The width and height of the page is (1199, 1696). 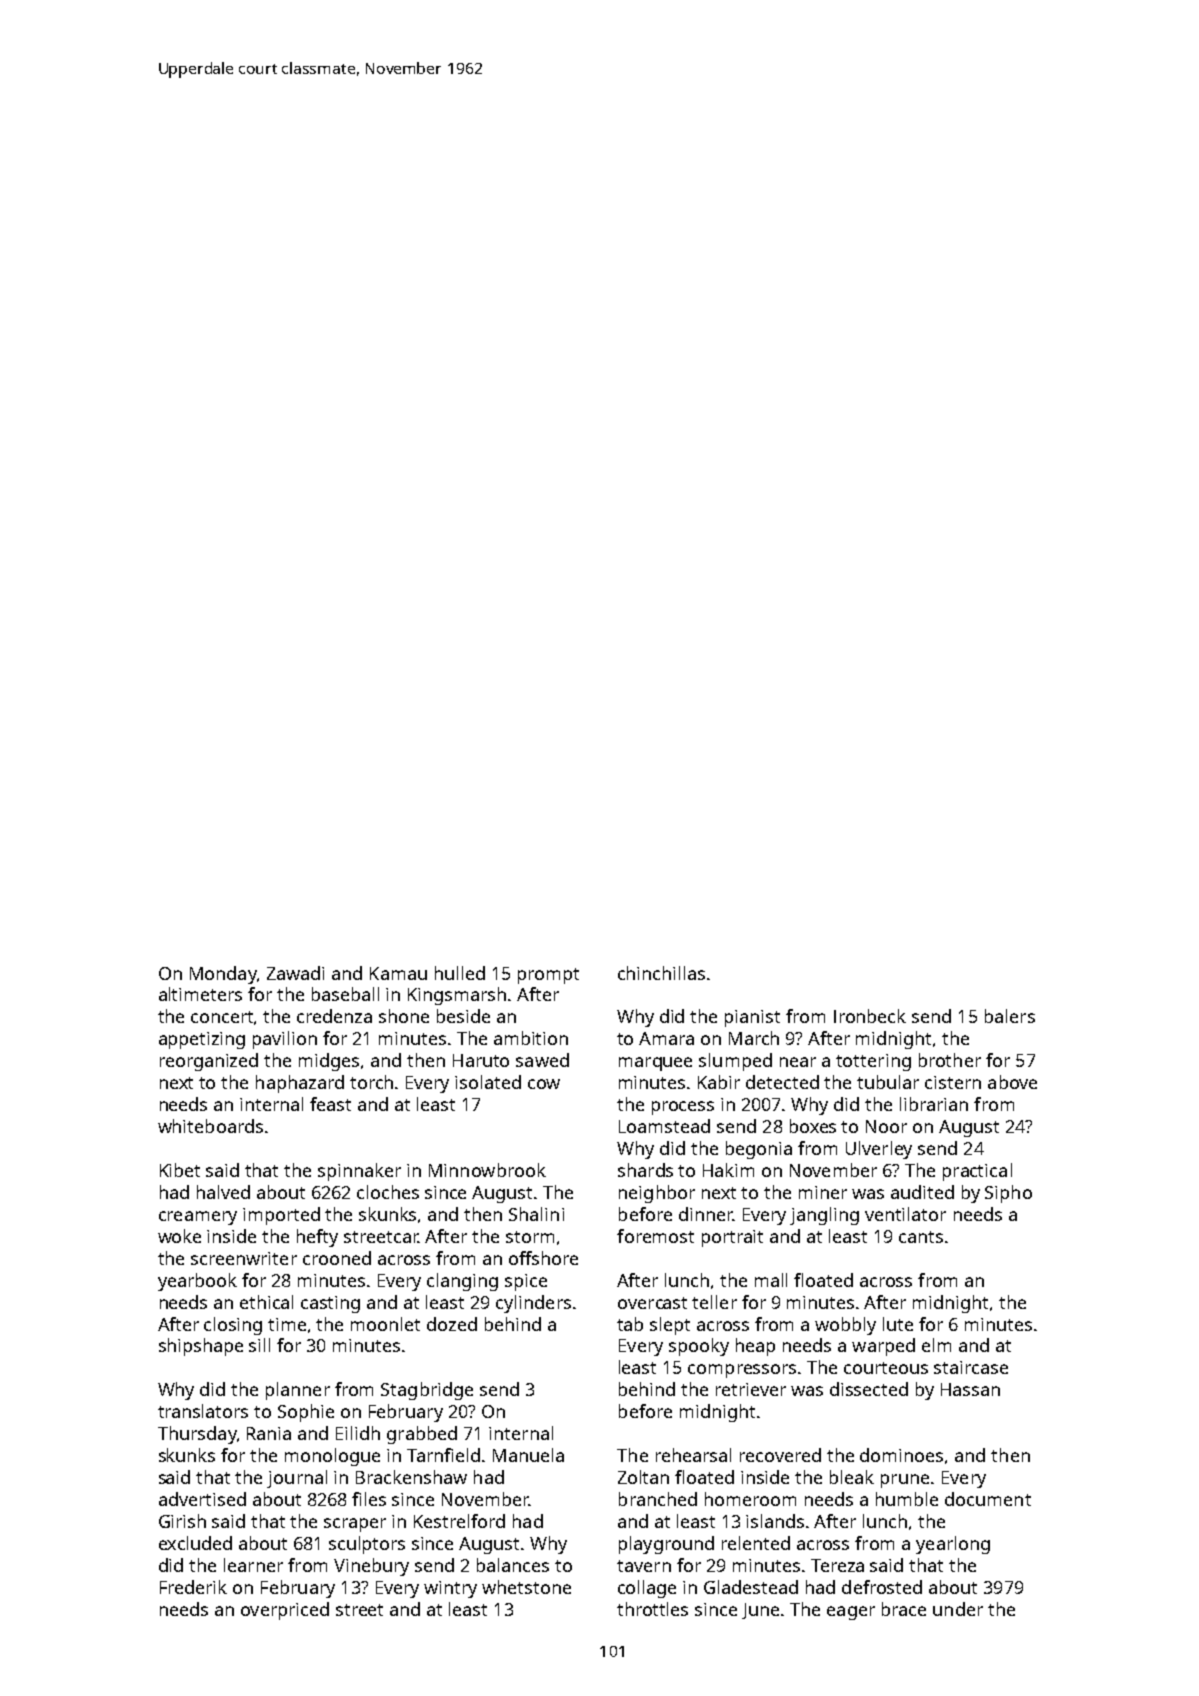 What do you see at coordinates (898, 1324) in the page?
I see `lute` at bounding box center [898, 1324].
